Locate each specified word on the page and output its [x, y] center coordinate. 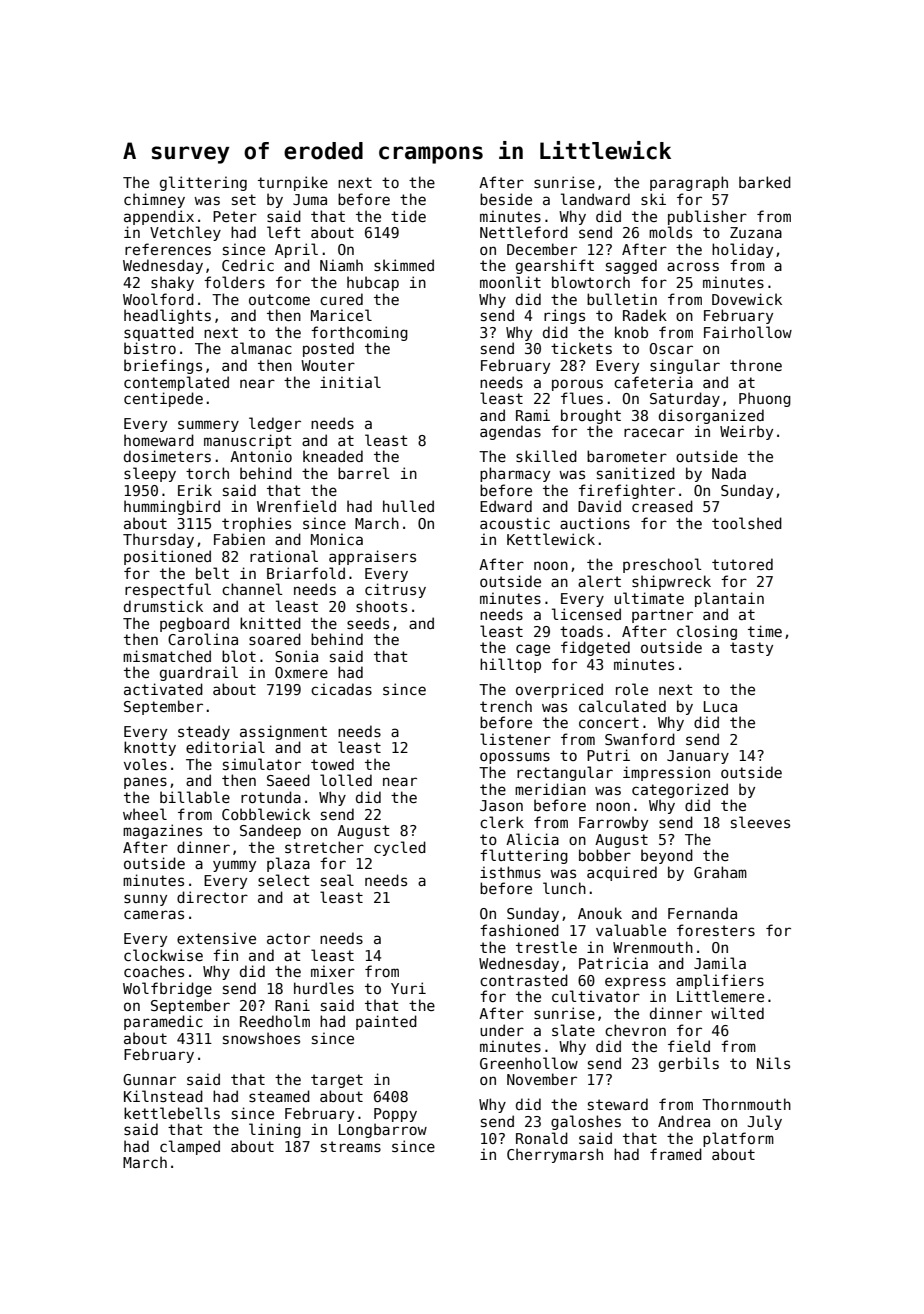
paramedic [163, 1022]
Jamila [720, 963]
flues [582, 398]
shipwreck [671, 582]
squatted [159, 333]
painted [386, 1022]
